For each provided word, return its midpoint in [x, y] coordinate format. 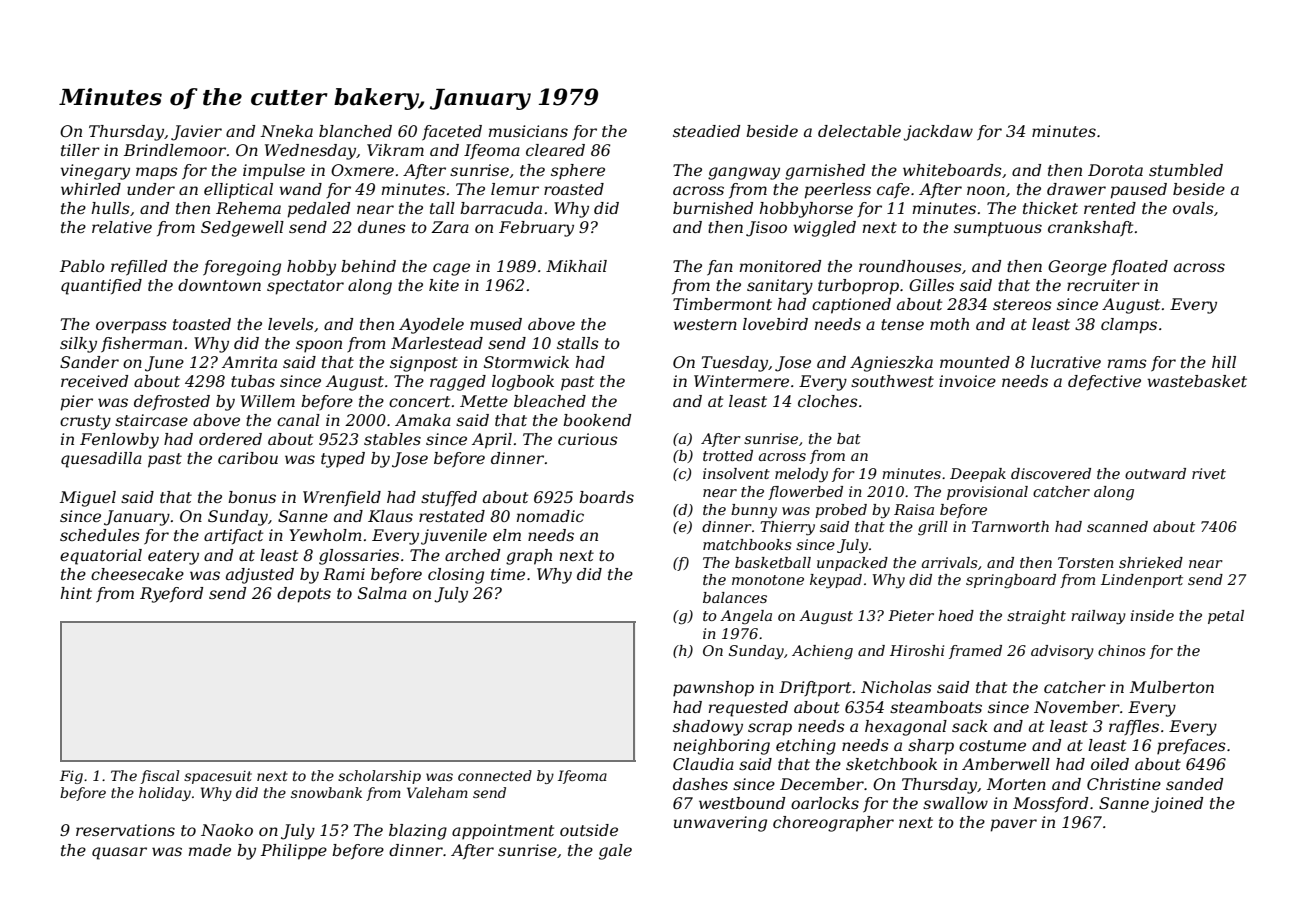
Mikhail [576, 266]
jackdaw [938, 133]
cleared [555, 150]
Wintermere [741, 381]
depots [304, 595]
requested [748, 709]
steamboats [936, 707]
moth [949, 324]
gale [615, 852]
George [1077, 268]
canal [298, 420]
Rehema [248, 208]
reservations [125, 830]
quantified [101, 287]
